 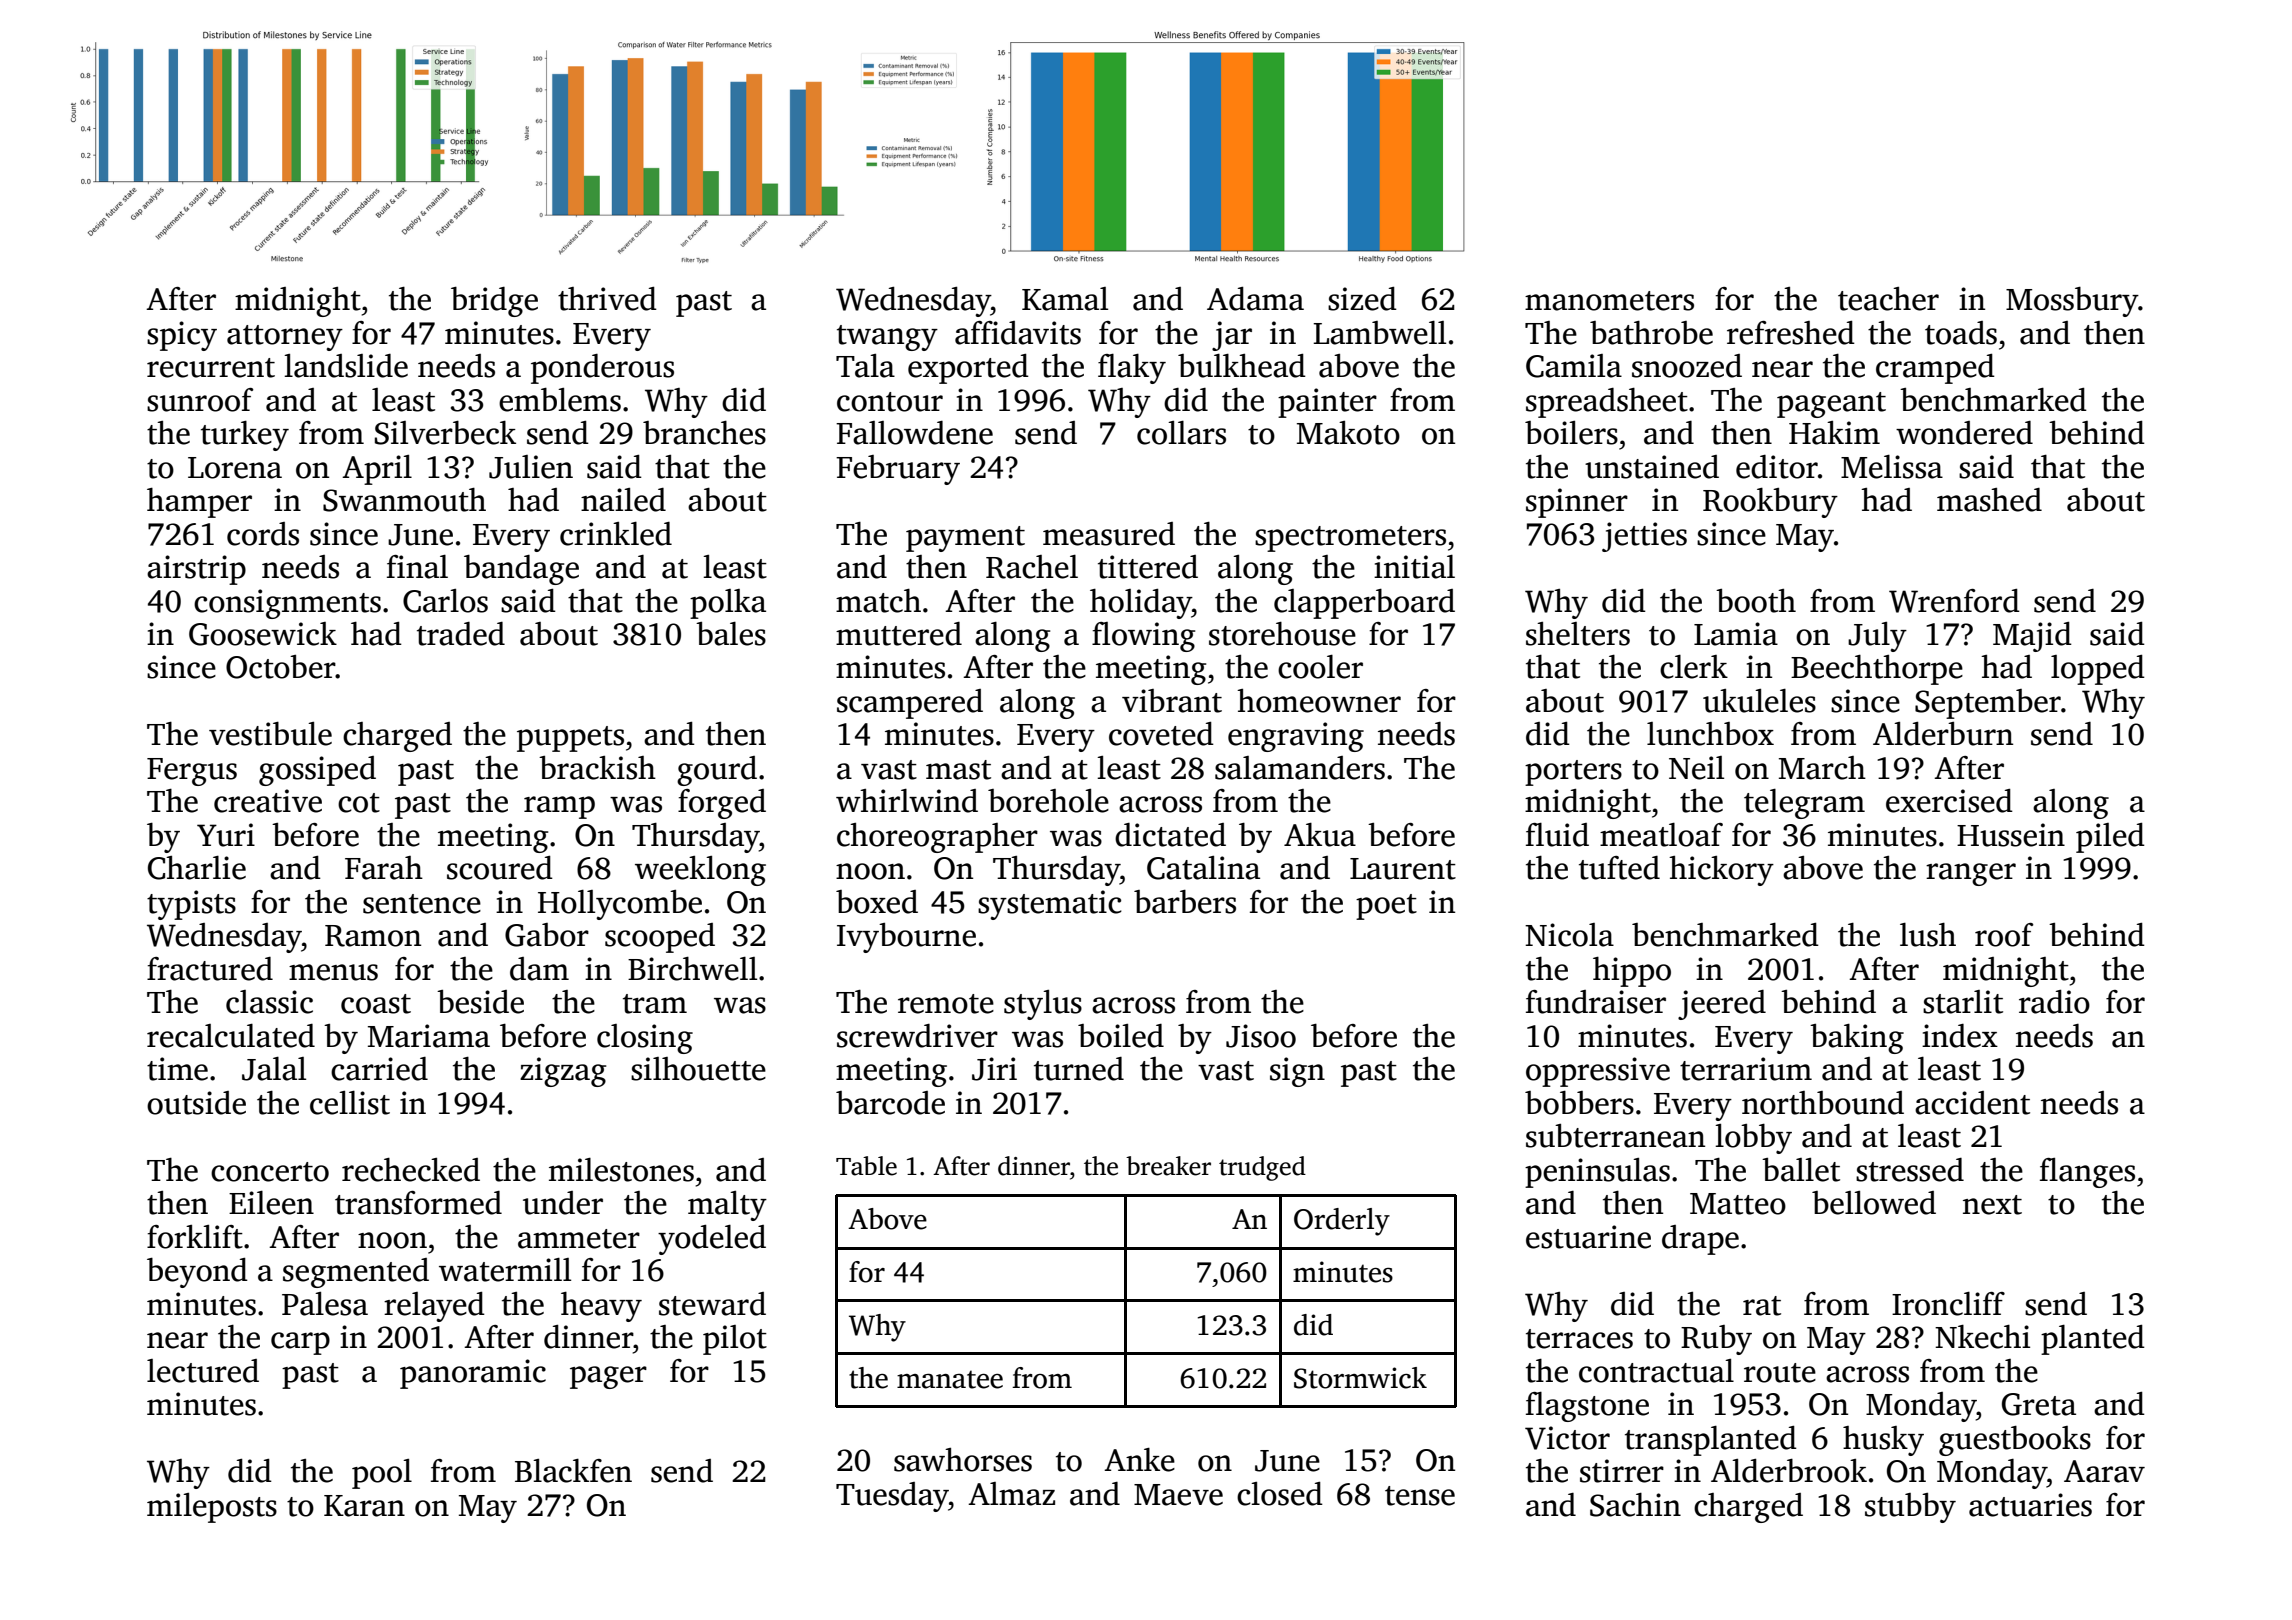 I want to click on airstrip, so click(x=196, y=570).
